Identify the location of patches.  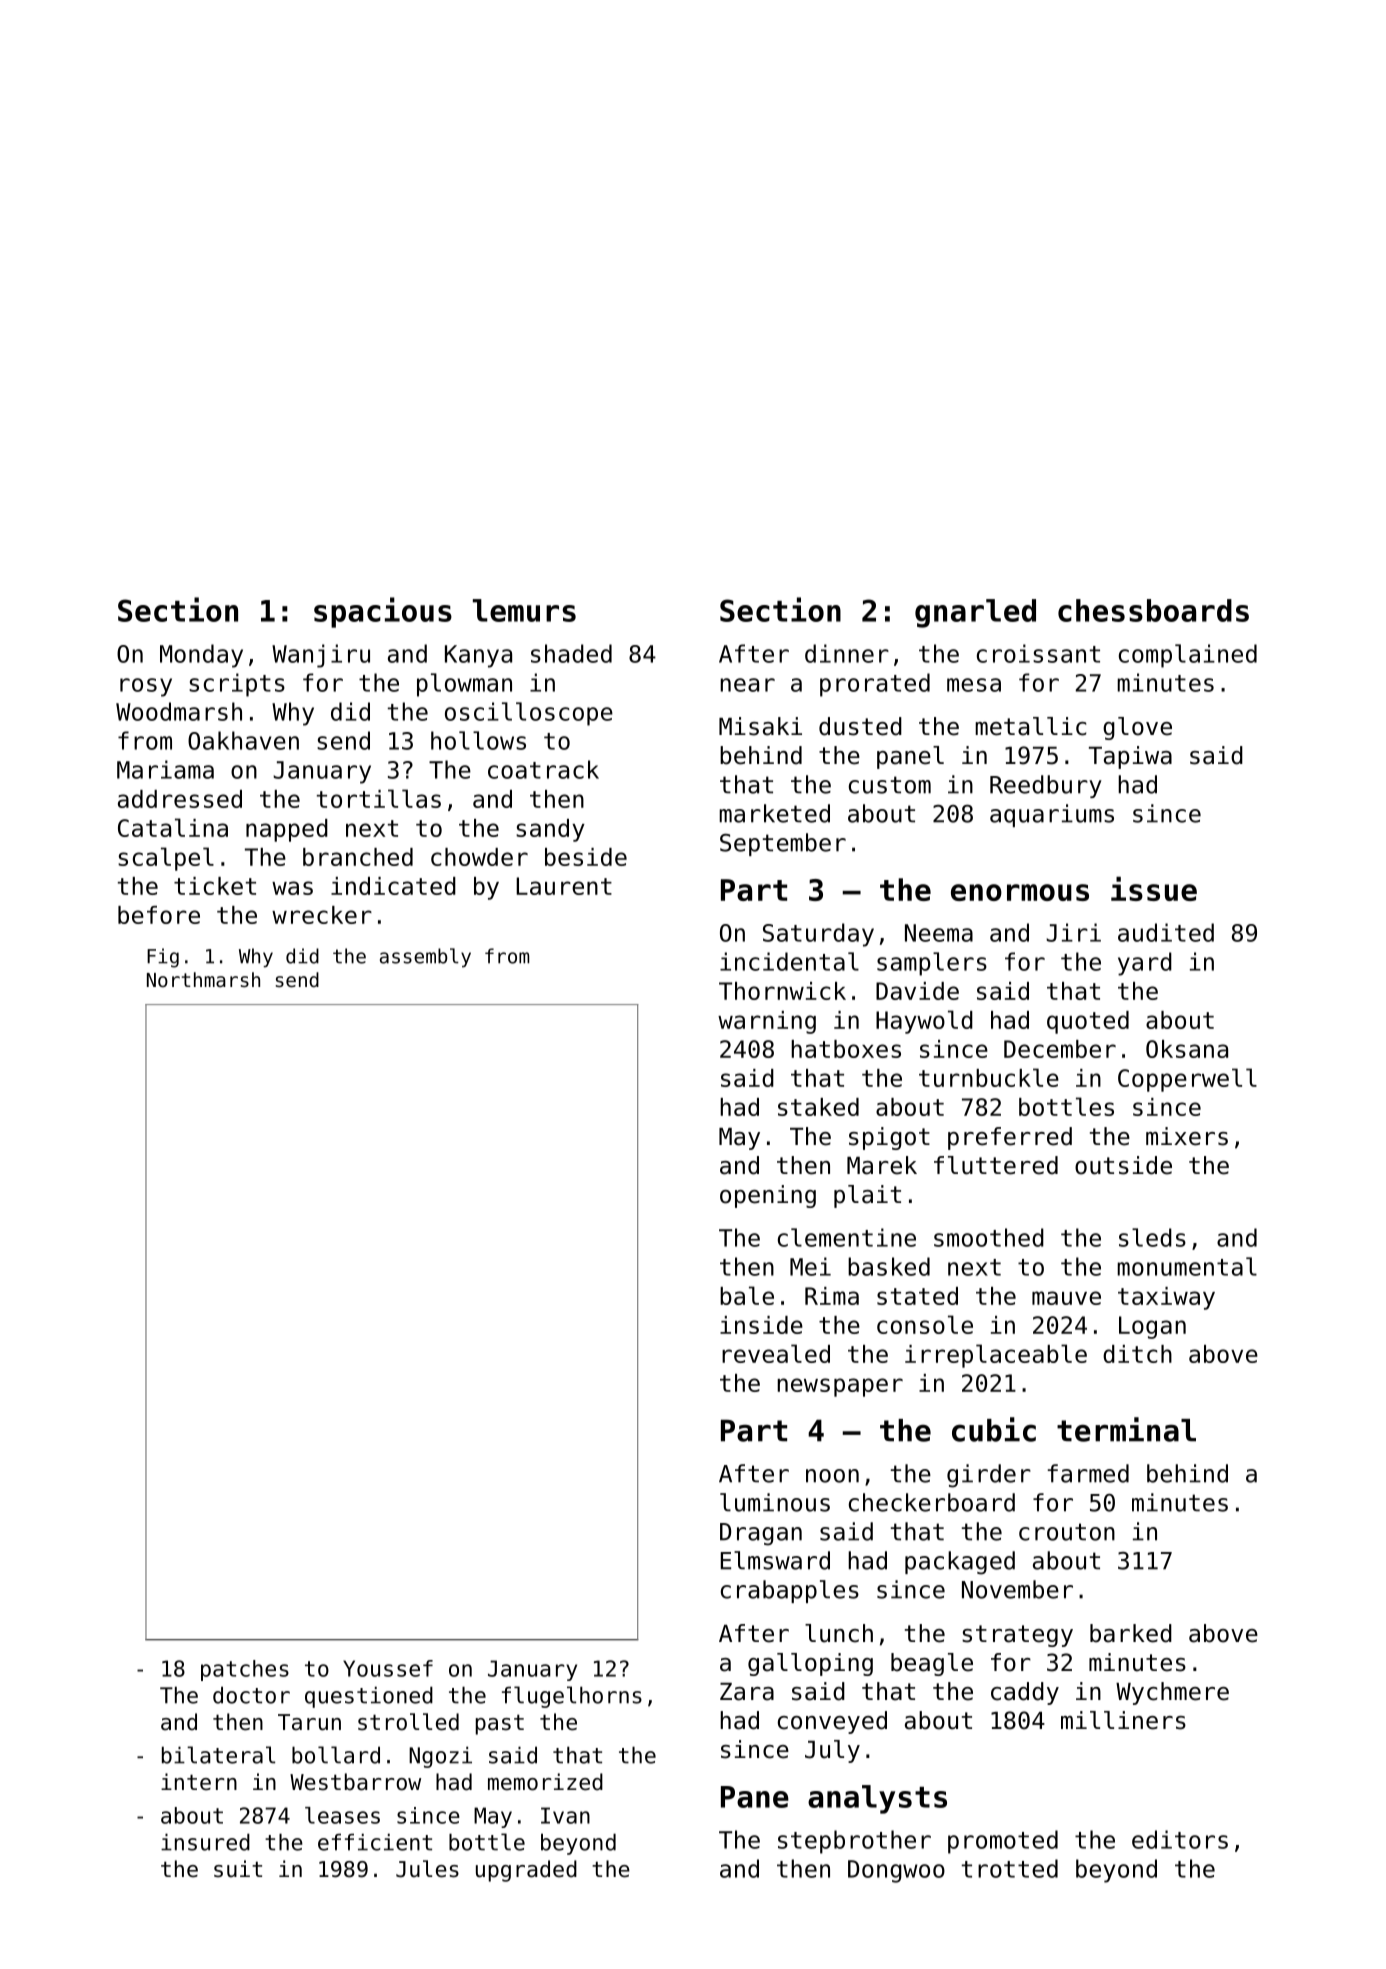
(245, 1670).
